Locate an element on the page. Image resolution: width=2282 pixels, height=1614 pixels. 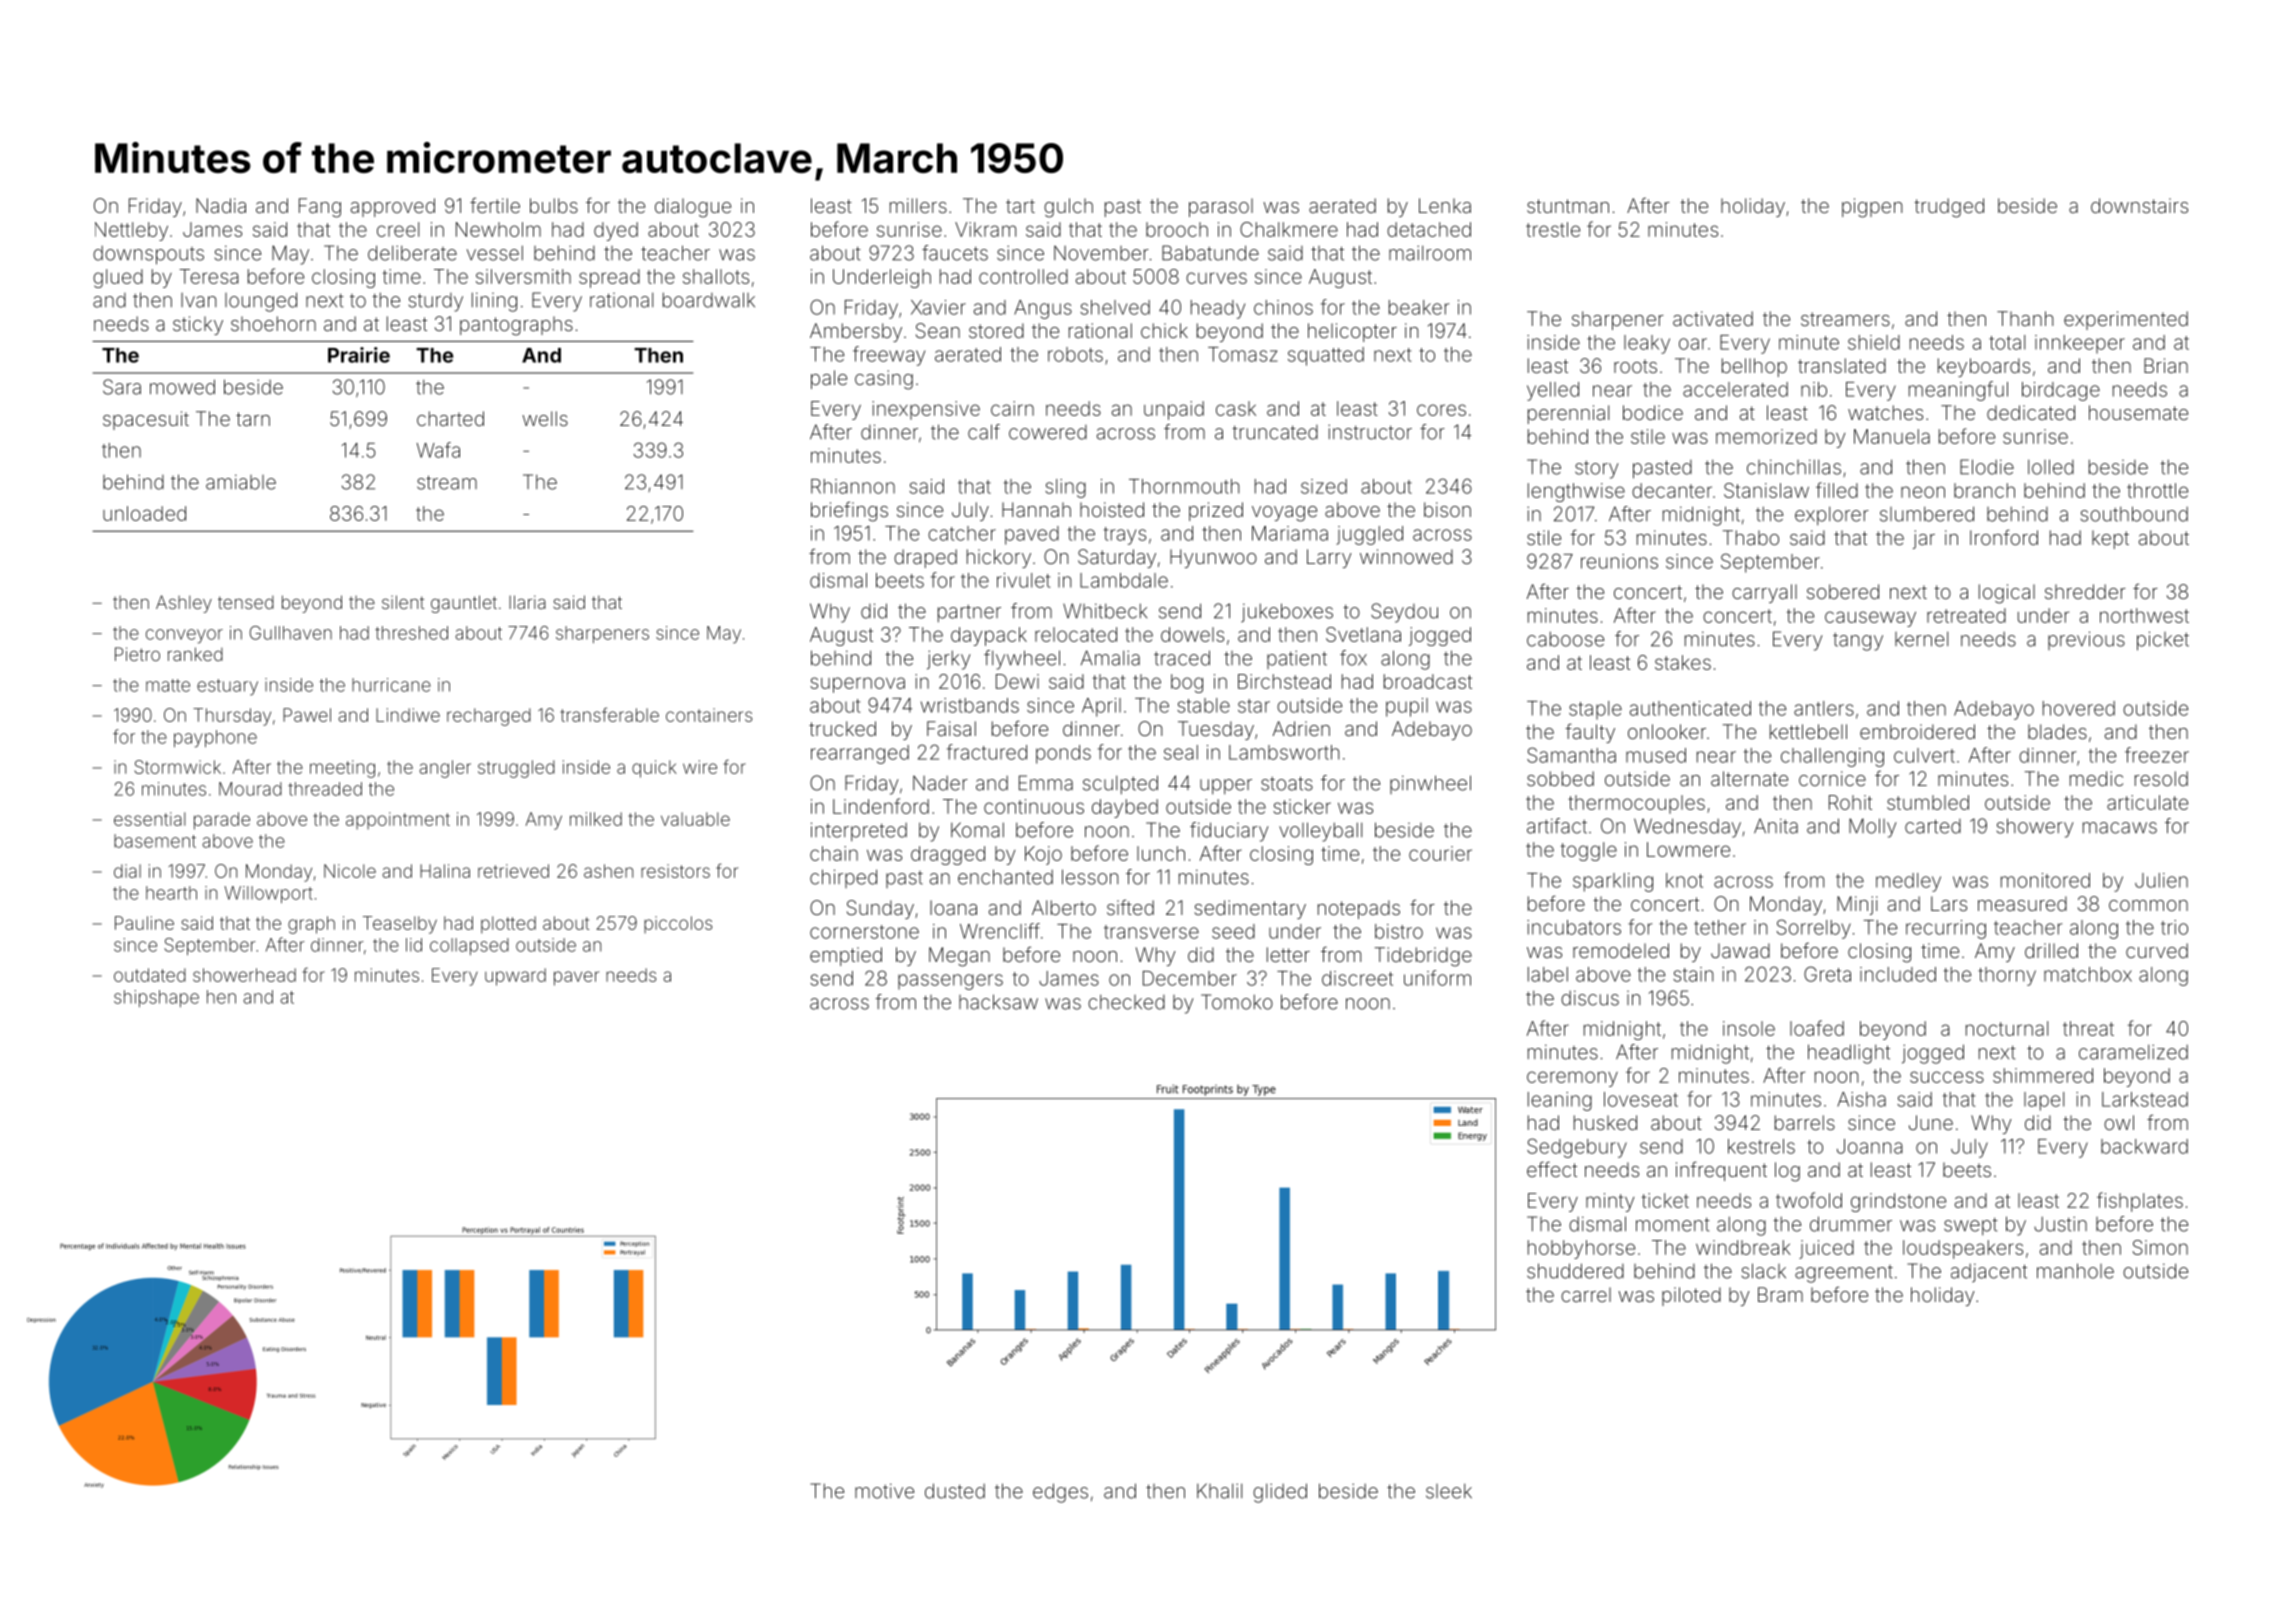
shipshape is located at coordinates (156, 998).
